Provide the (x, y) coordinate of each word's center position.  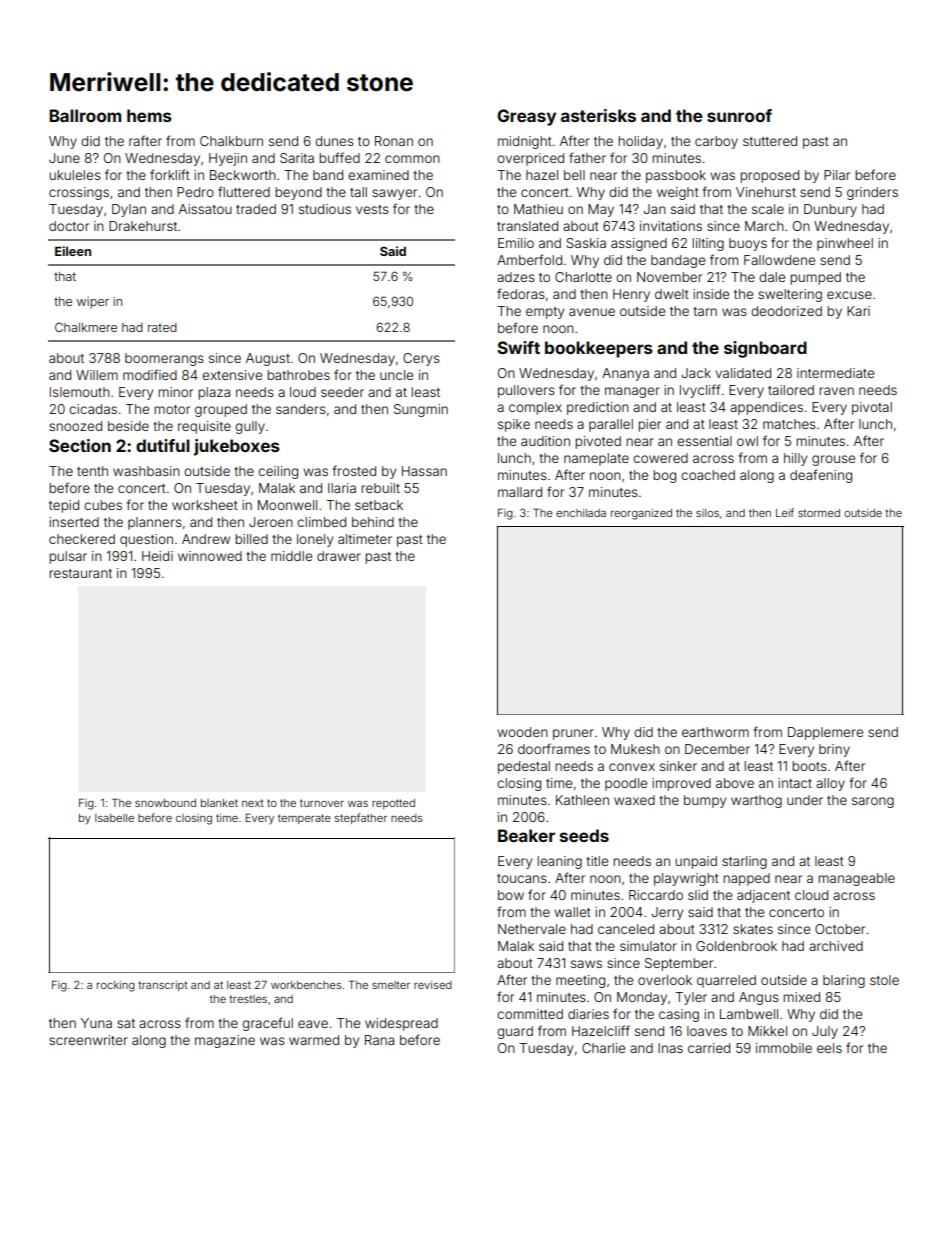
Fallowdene (779, 260)
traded (256, 209)
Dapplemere (825, 733)
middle (291, 556)
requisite (204, 427)
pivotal (872, 408)
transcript (163, 986)
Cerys (421, 359)
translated (527, 226)
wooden (522, 732)
